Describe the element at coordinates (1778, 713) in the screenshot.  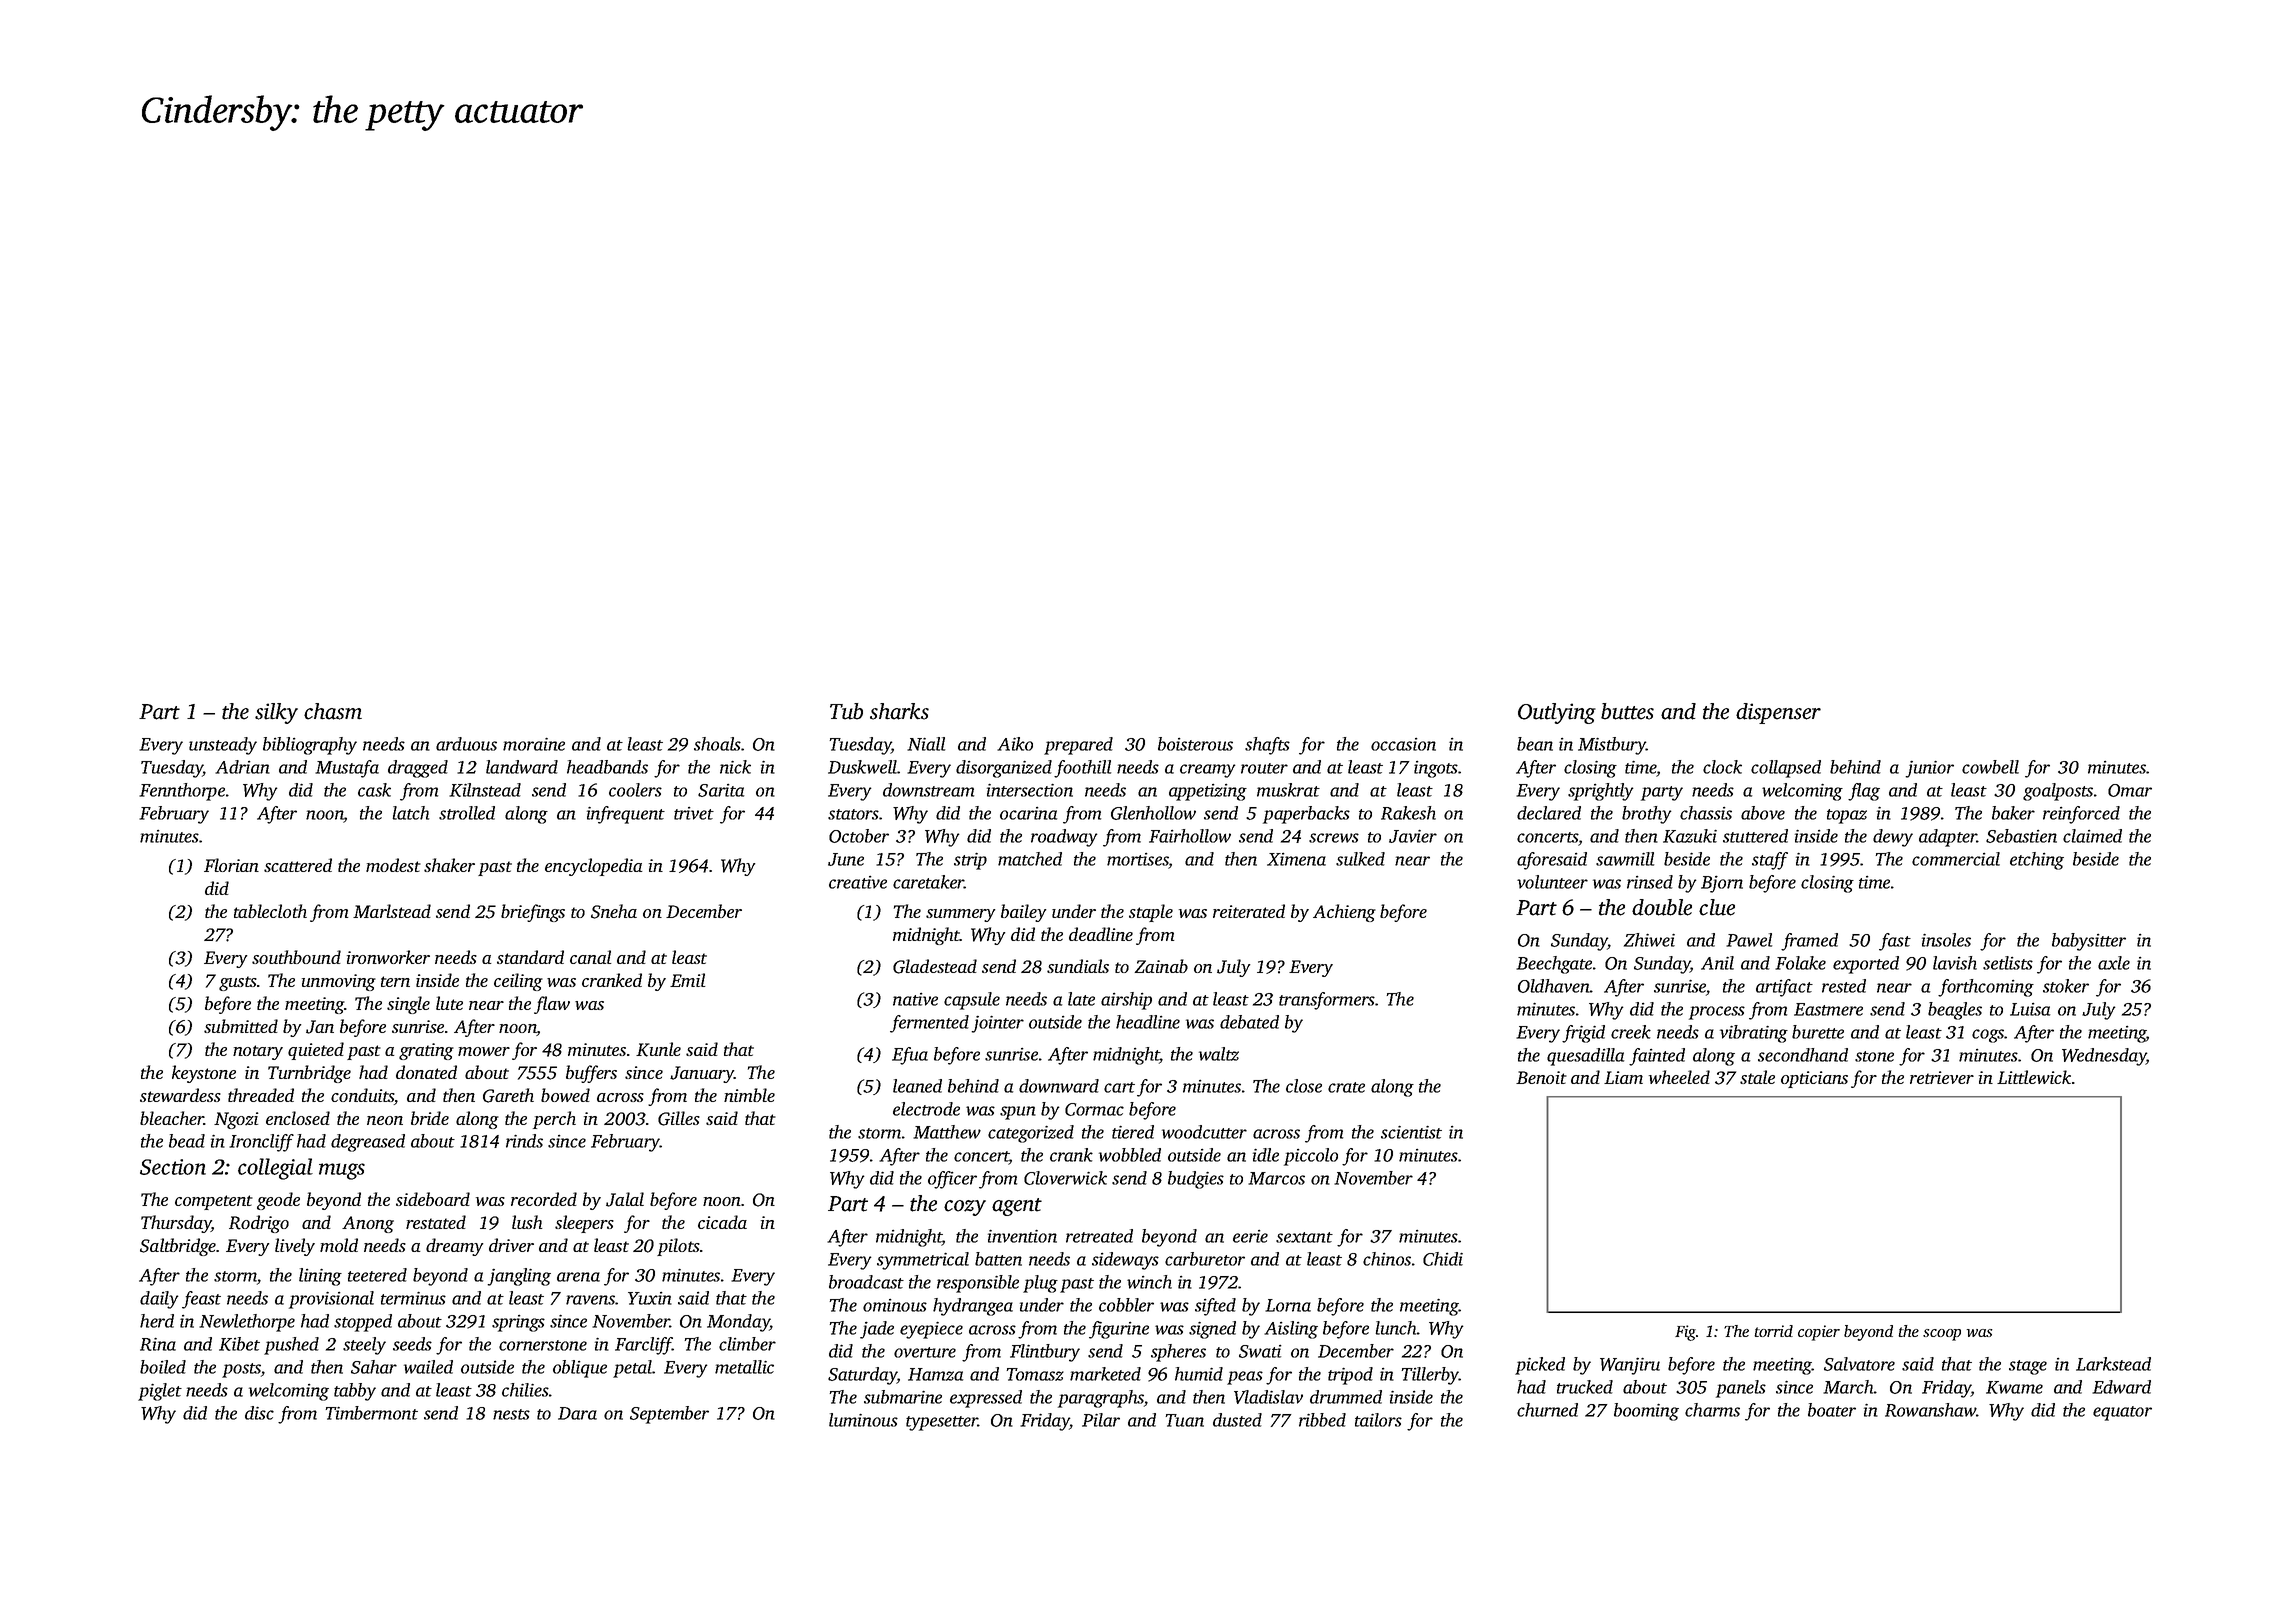
I see `dispenser` at that location.
